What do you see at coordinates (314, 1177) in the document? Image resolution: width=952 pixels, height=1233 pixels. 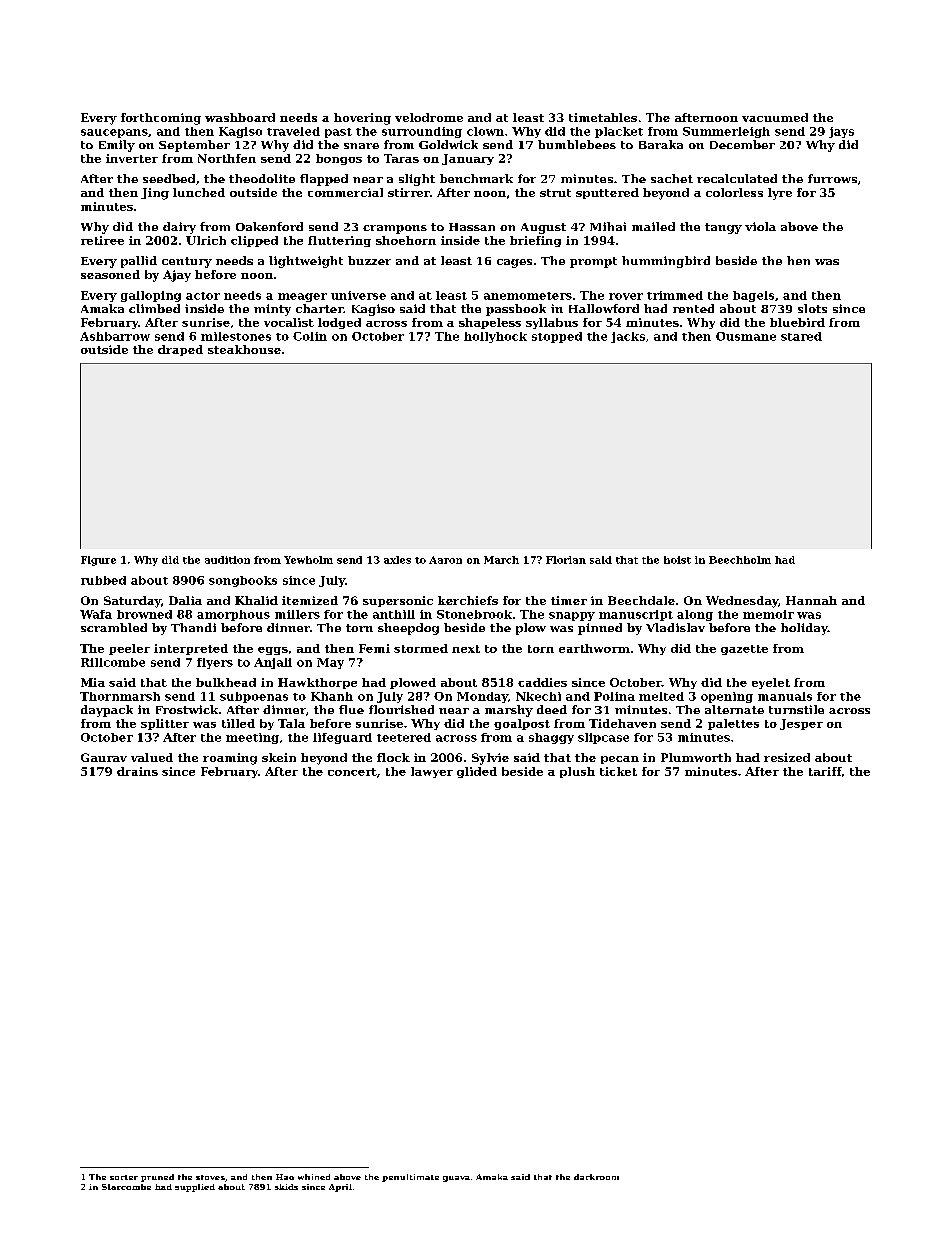 I see `whined` at bounding box center [314, 1177].
